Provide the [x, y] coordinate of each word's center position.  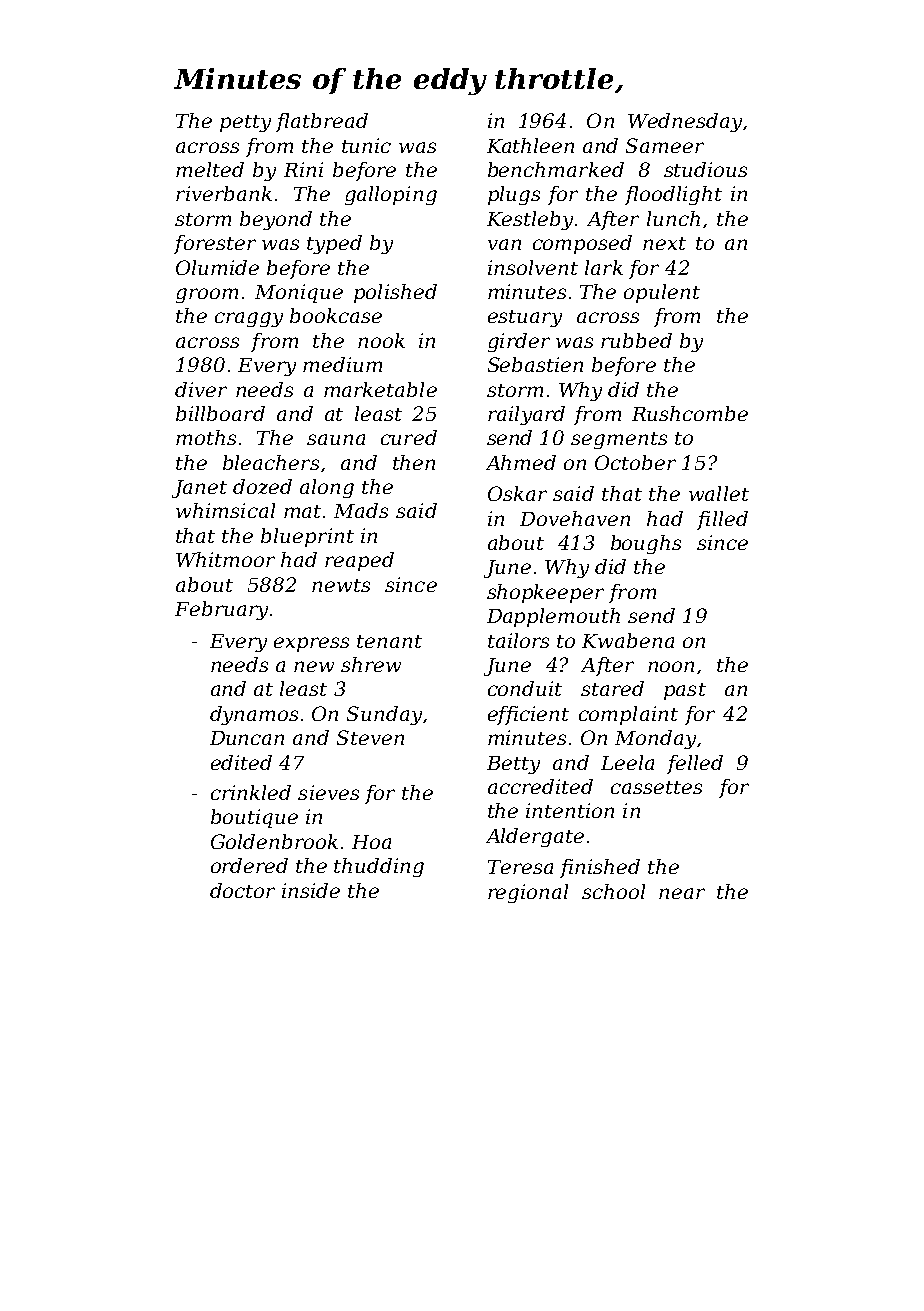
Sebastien [535, 364]
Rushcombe [690, 413]
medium [342, 364]
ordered [249, 865]
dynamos [254, 715]
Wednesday [685, 122]
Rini [303, 169]
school [613, 891]
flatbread [322, 122]
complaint [628, 715]
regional [528, 893]
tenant [389, 641]
